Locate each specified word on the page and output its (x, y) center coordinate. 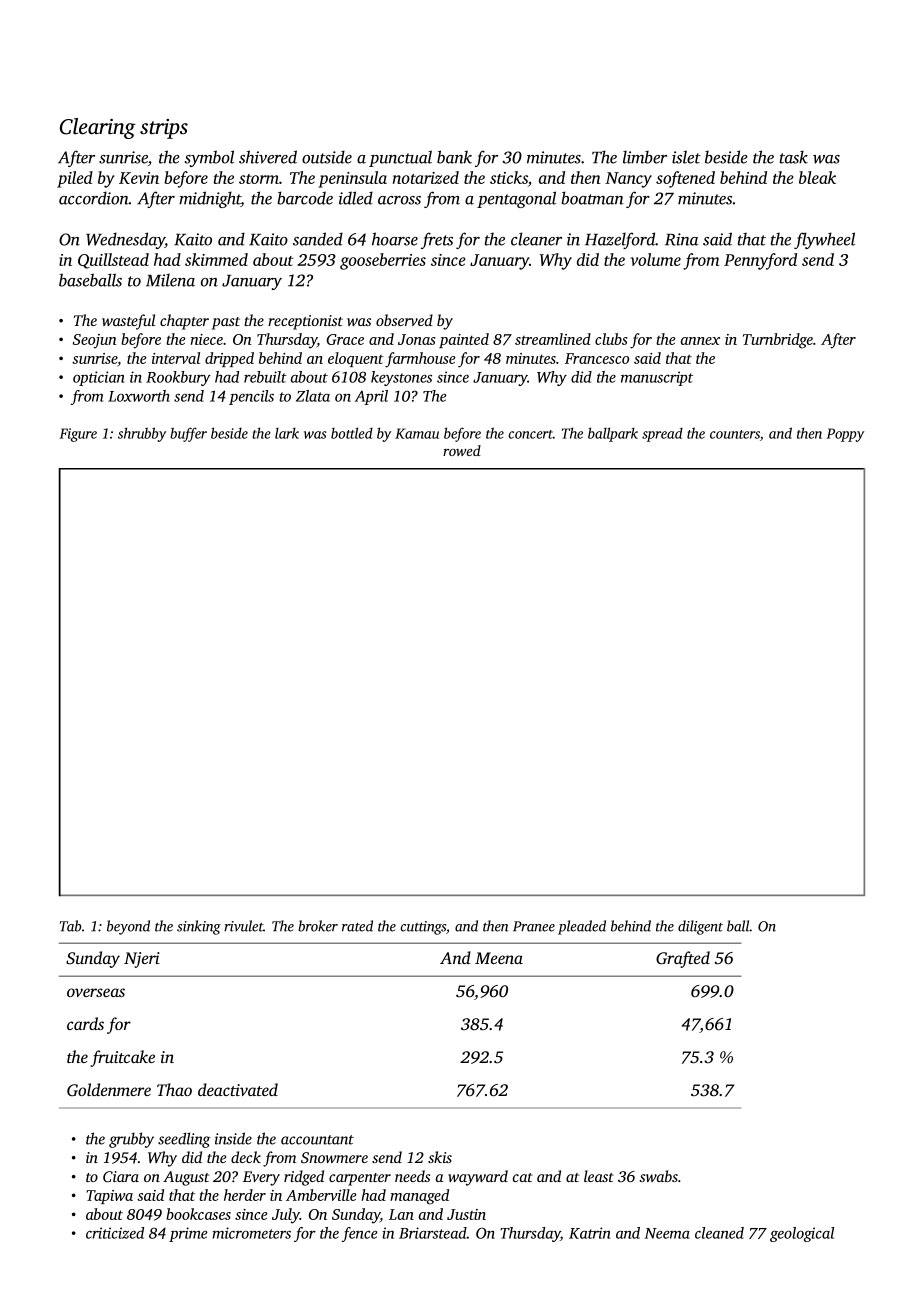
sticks (509, 177)
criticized (115, 1233)
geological (802, 1234)
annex (700, 341)
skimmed (216, 259)
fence (360, 1234)
